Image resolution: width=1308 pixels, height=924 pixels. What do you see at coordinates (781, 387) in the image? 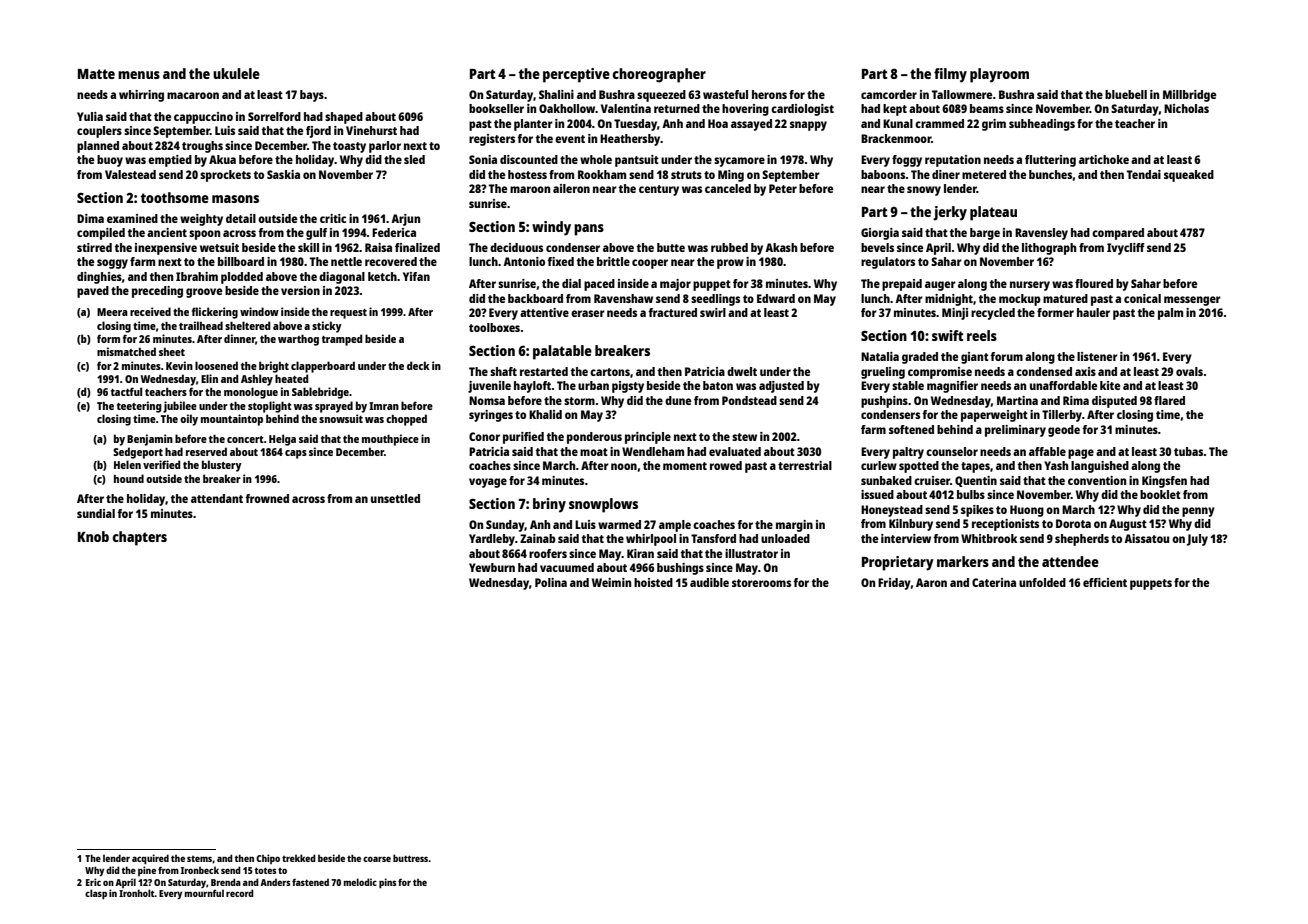
I see `adjusted` at bounding box center [781, 387].
